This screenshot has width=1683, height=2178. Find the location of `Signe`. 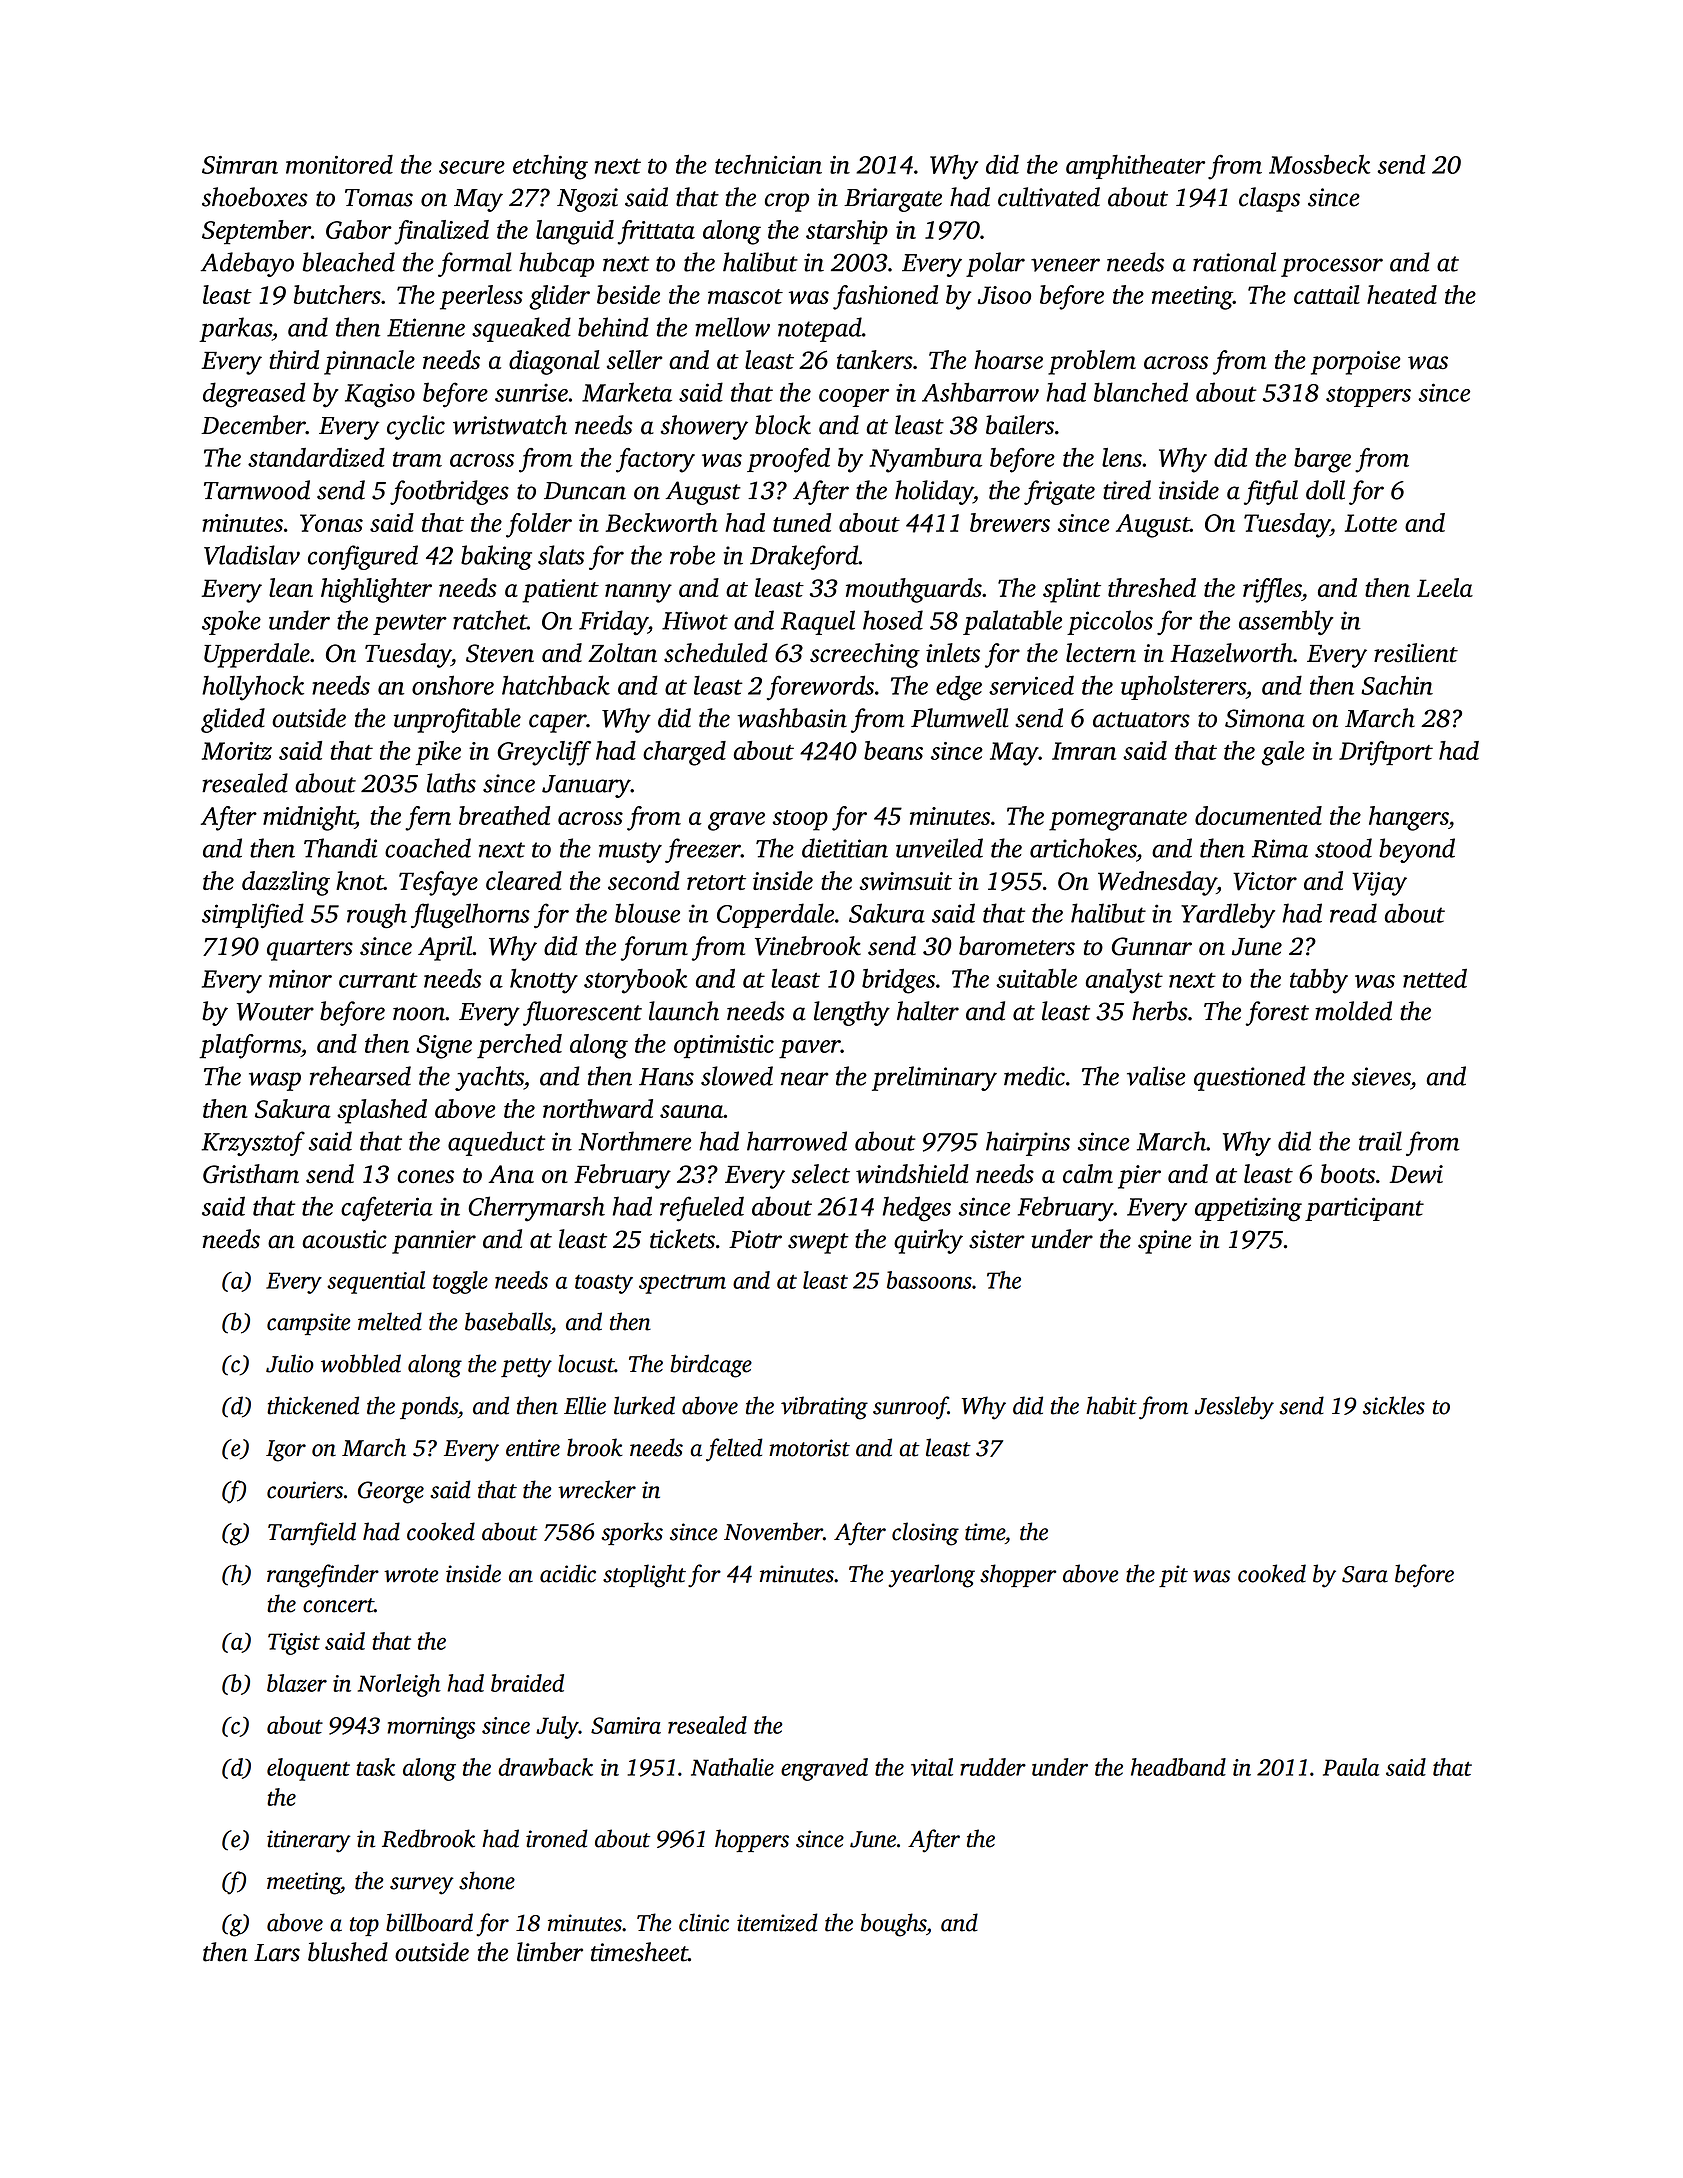

Signe is located at coordinates (444, 1047).
